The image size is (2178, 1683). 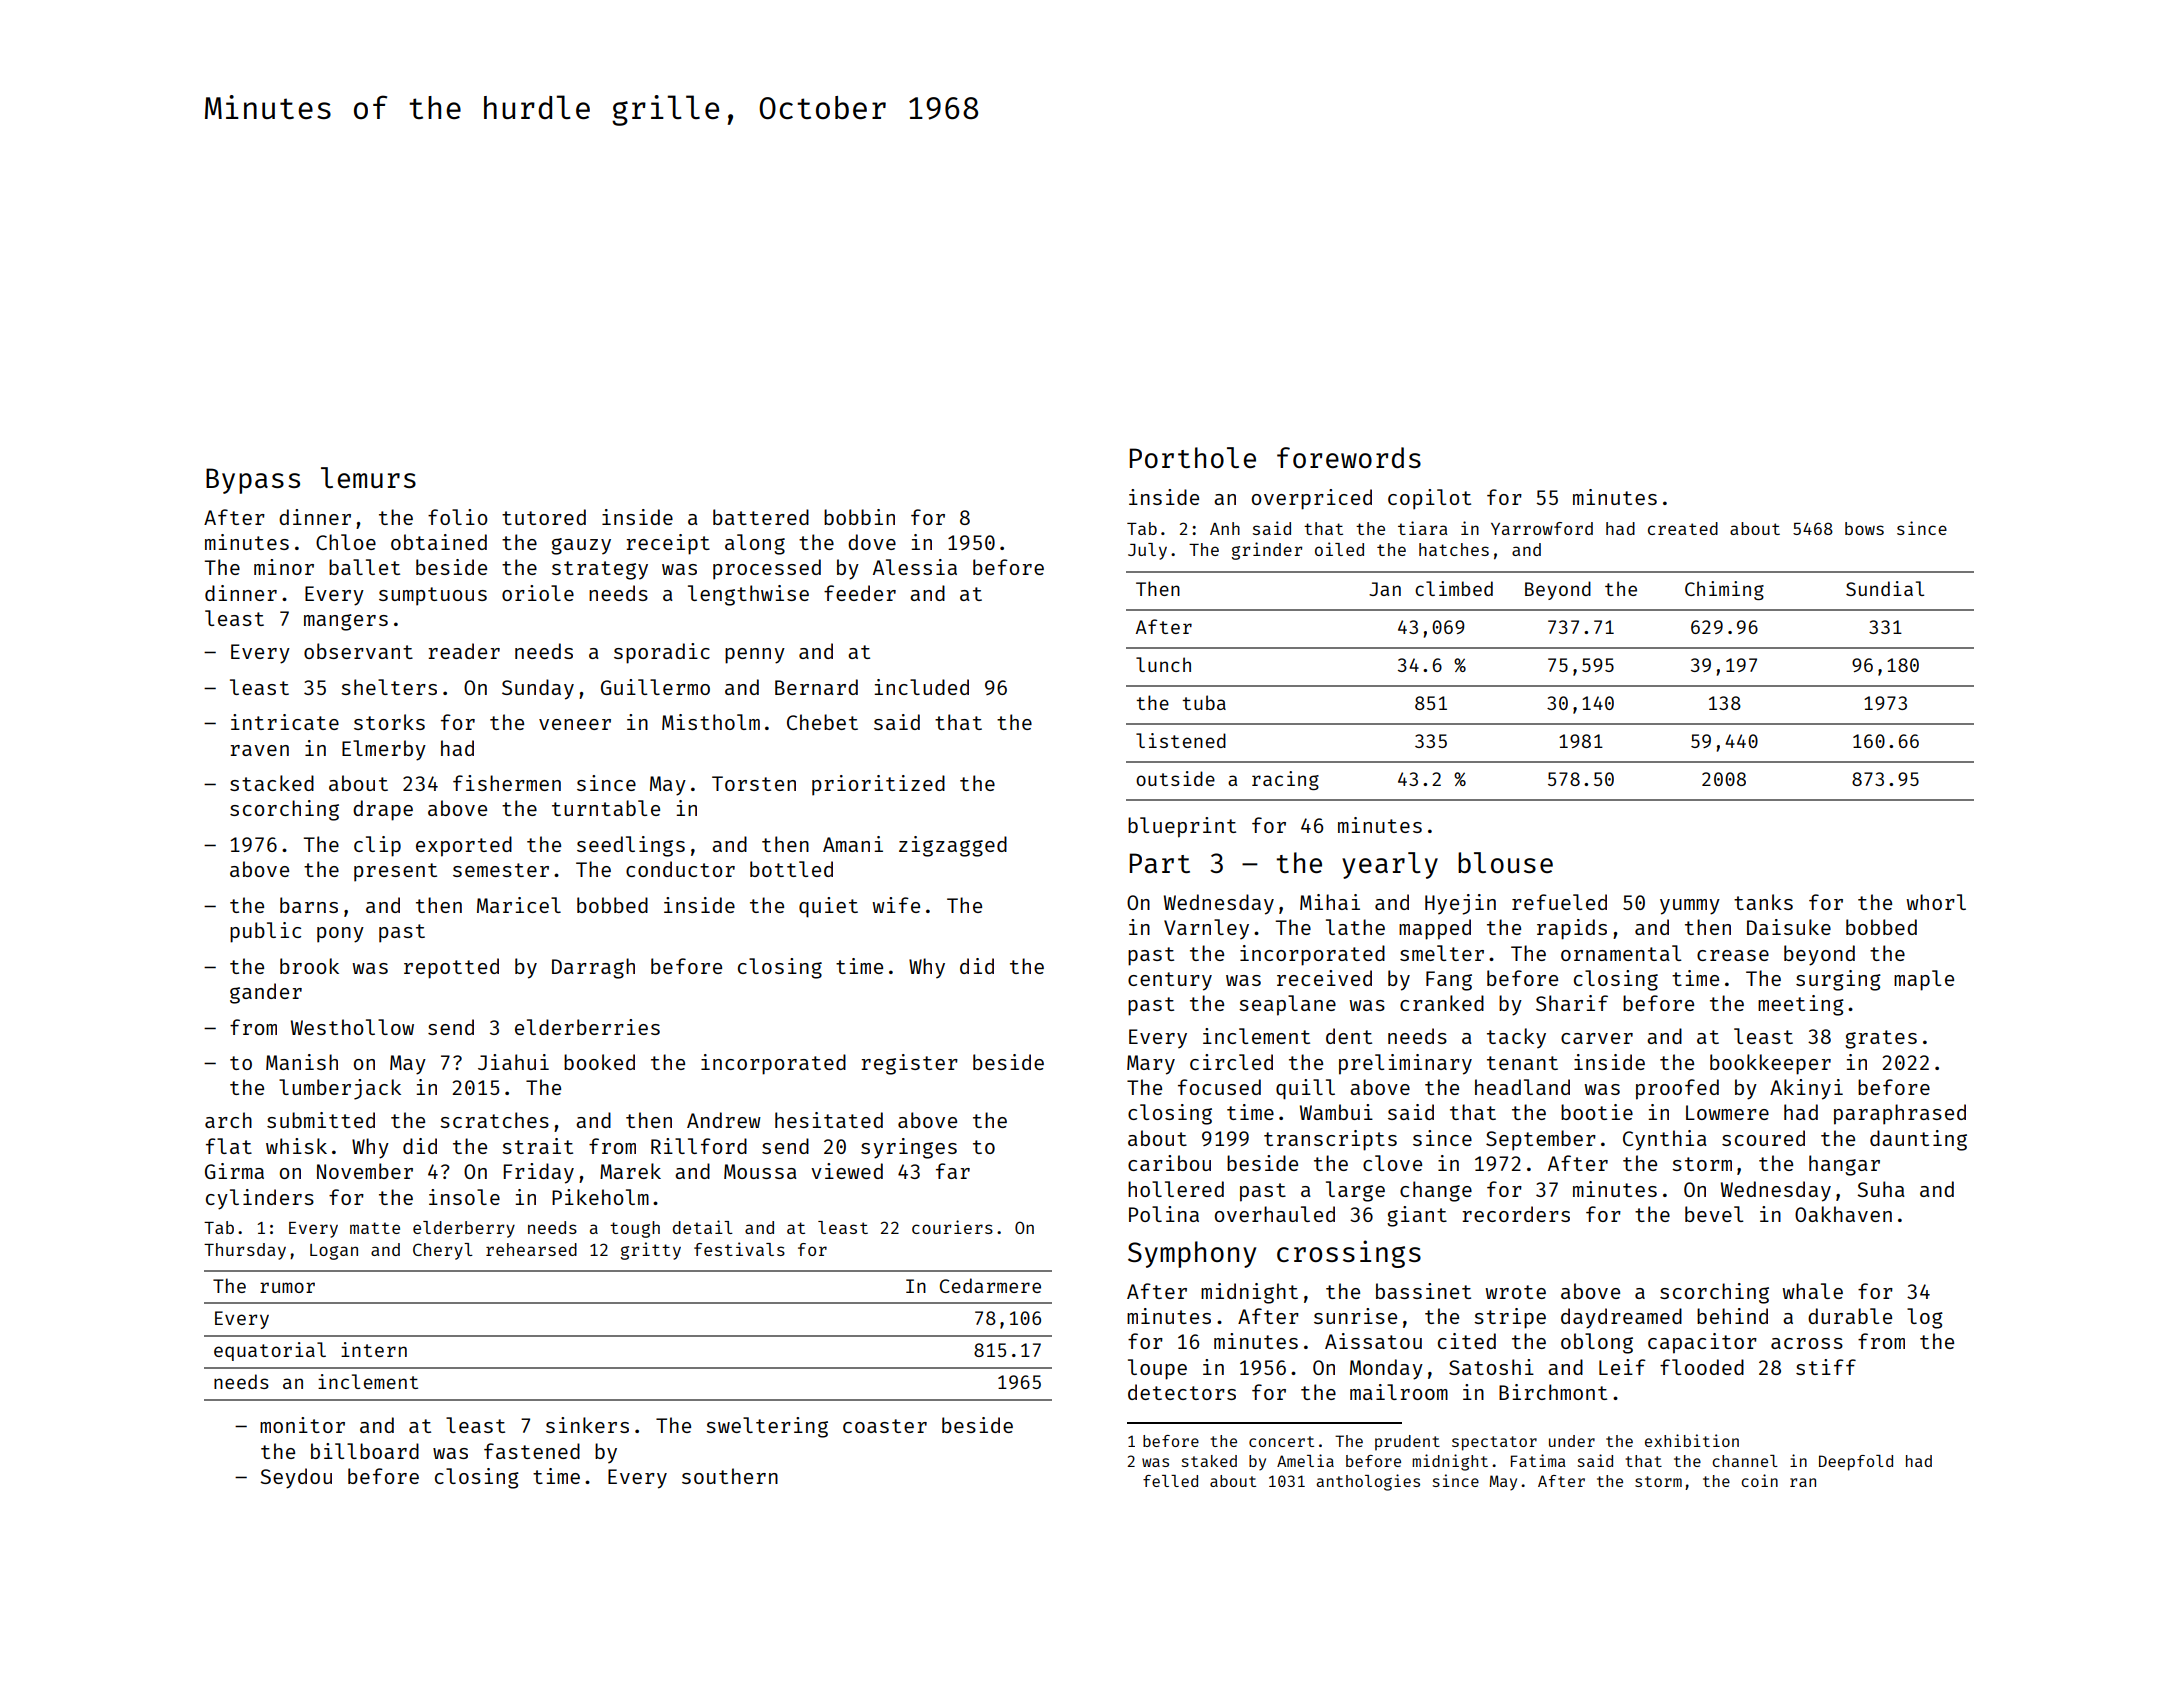 I want to click on across, so click(x=1807, y=1343).
